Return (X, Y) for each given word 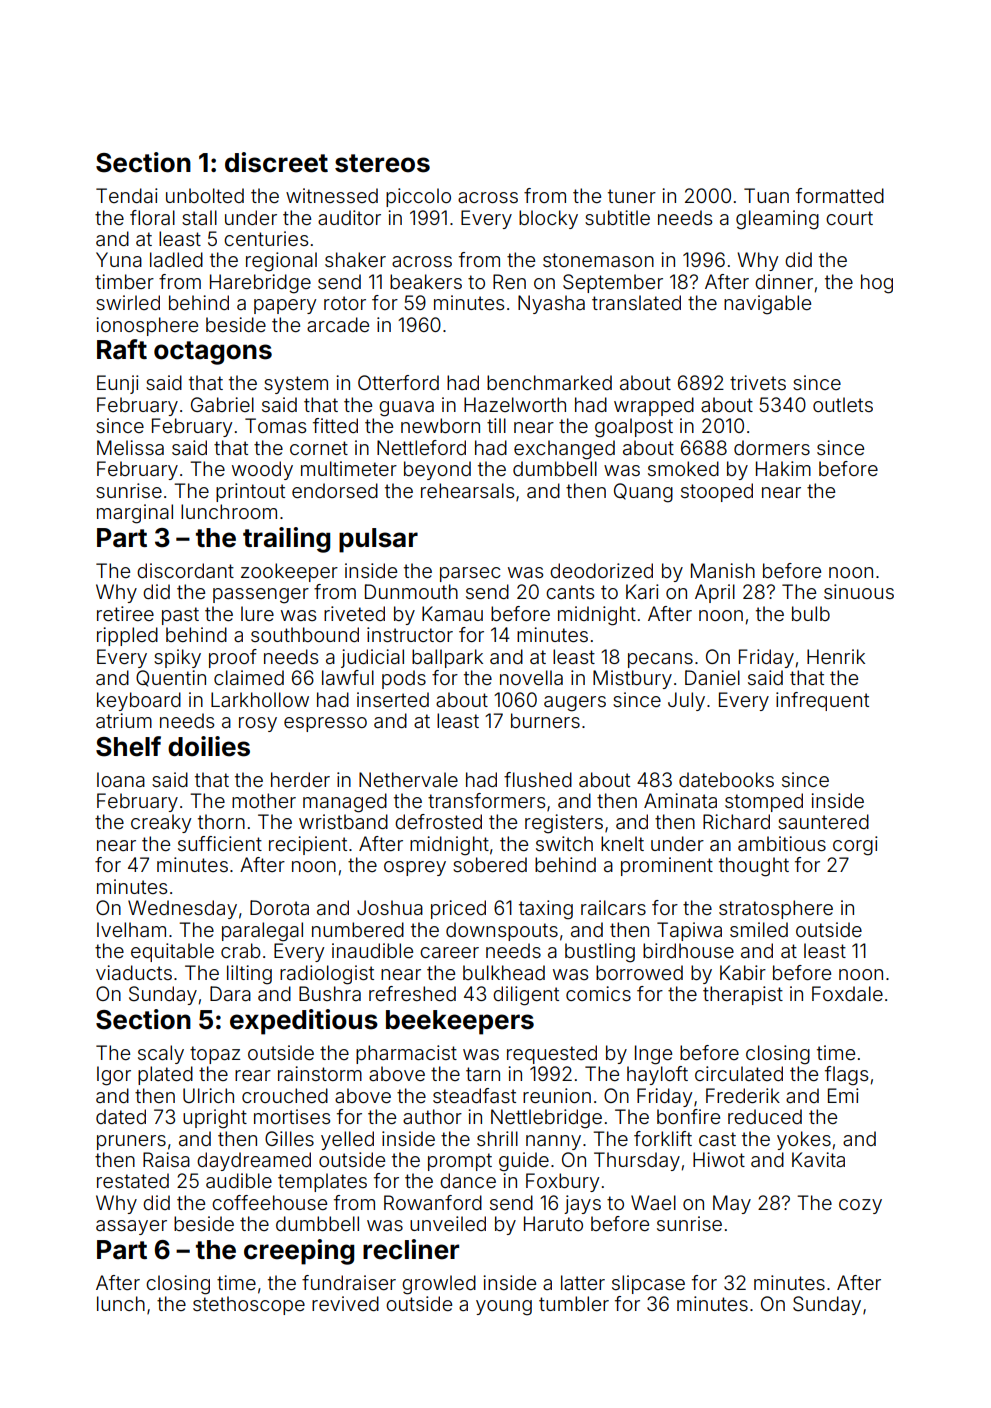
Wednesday (182, 909)
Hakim (783, 468)
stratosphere (776, 909)
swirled (128, 302)
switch (564, 843)
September (613, 283)
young (504, 1308)
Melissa (130, 447)
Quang (643, 493)
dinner (784, 281)
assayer (131, 1227)
